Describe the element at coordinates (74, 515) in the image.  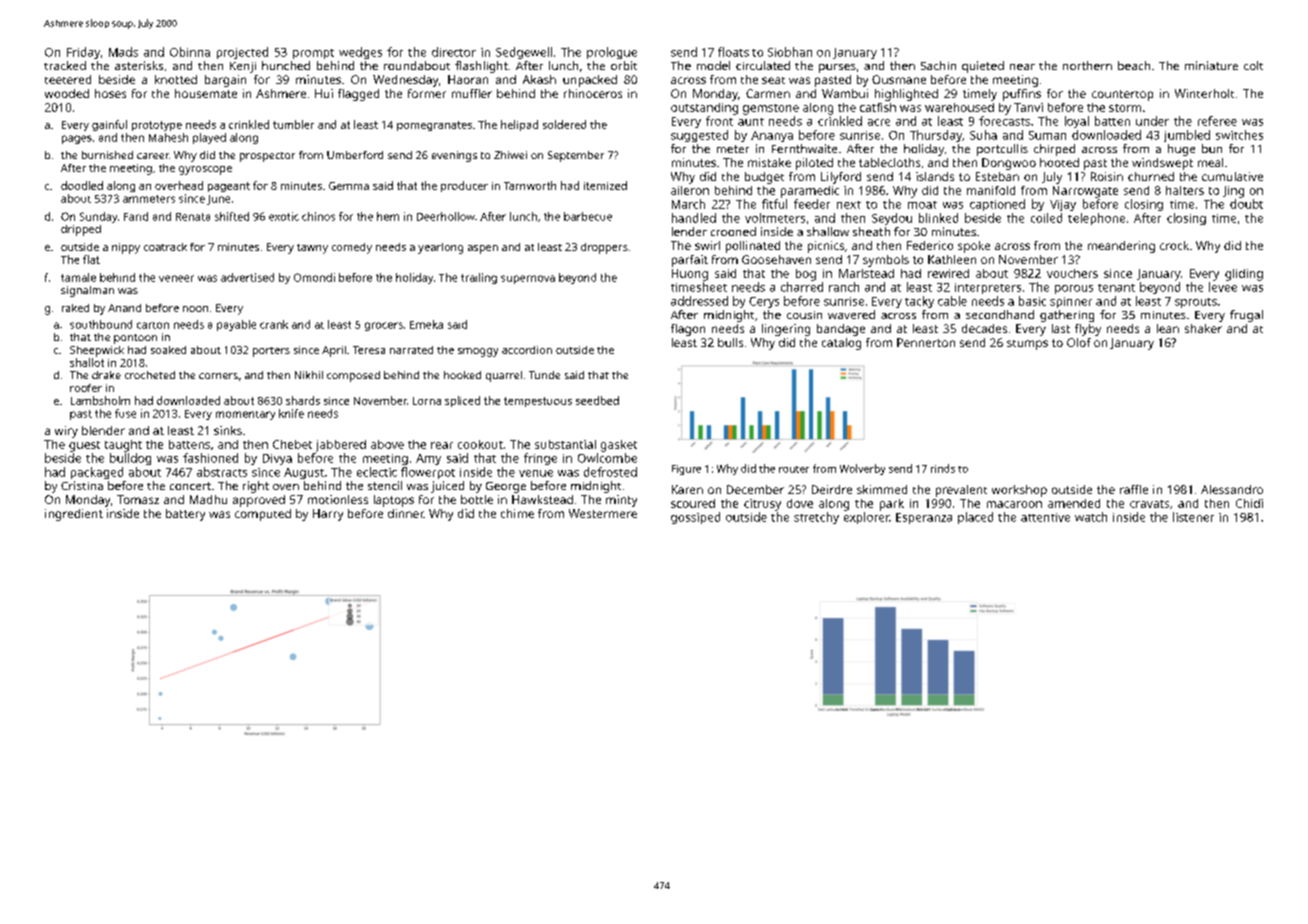
I see `ingredient` at that location.
